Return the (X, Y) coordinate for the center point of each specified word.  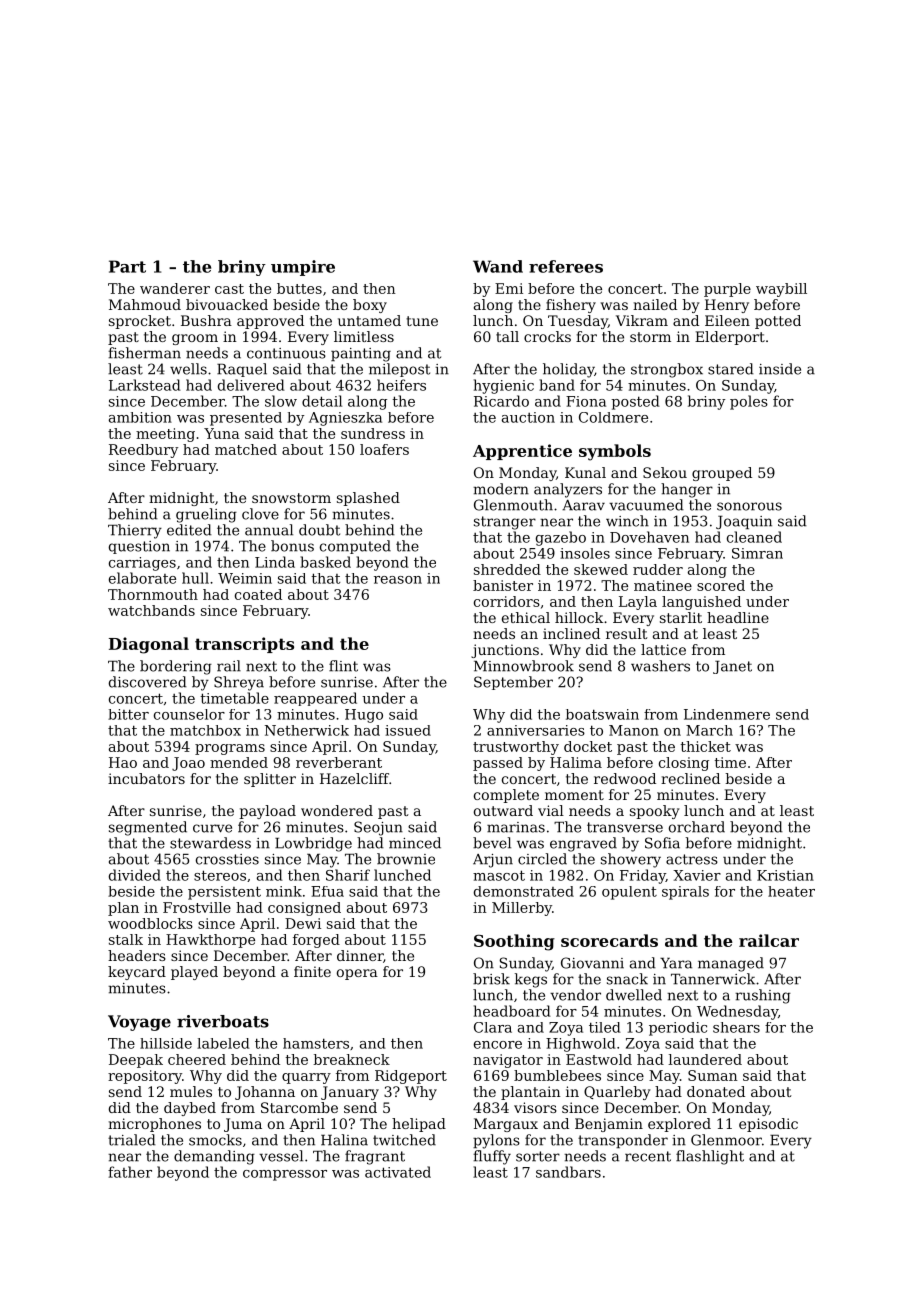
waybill (781, 290)
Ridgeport (411, 1077)
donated (716, 1091)
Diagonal (149, 645)
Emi (509, 288)
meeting (165, 435)
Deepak (136, 1061)
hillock (579, 617)
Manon (634, 730)
